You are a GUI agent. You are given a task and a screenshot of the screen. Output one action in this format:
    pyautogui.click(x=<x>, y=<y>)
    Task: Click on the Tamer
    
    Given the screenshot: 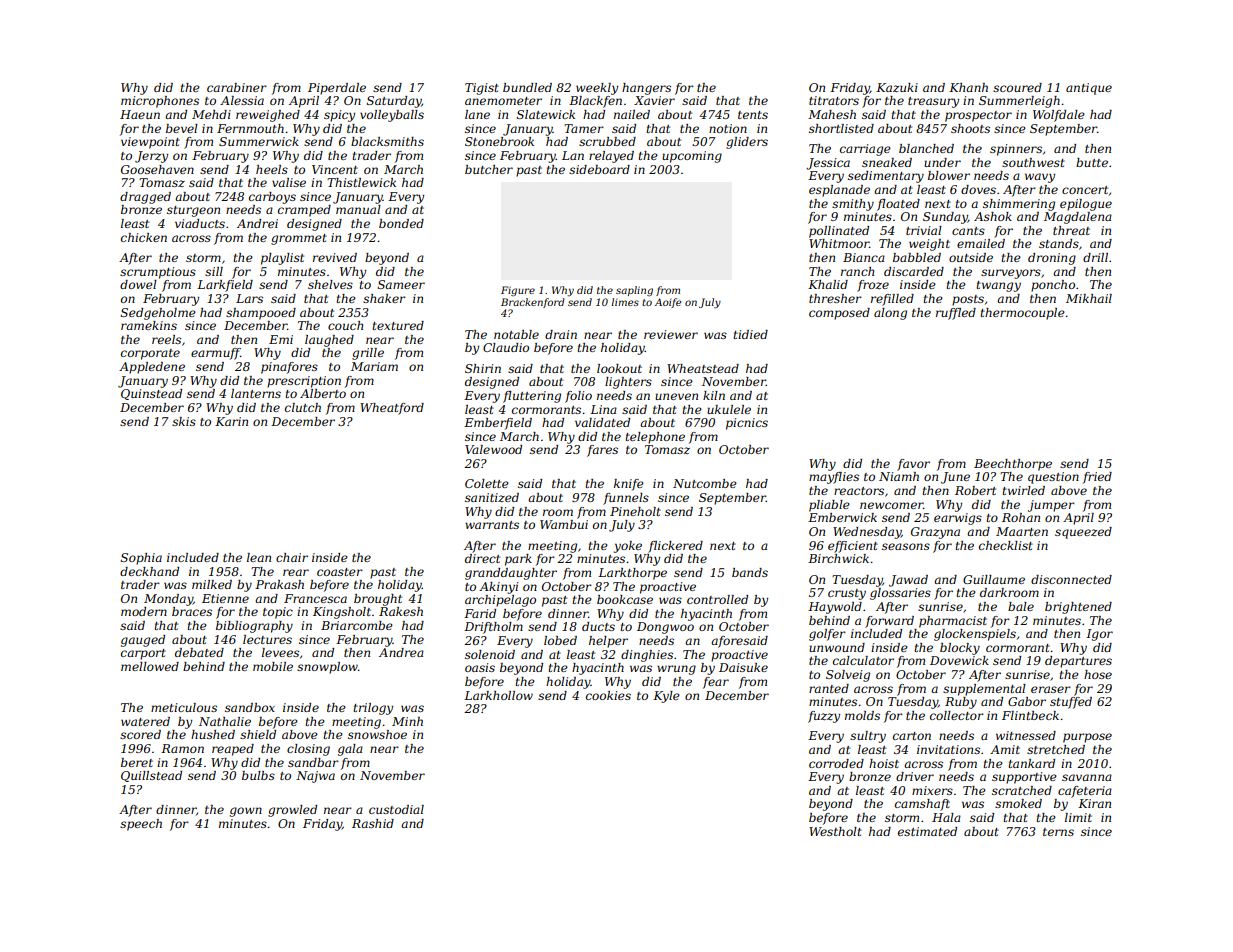 What is the action you would take?
    pyautogui.click(x=584, y=128)
